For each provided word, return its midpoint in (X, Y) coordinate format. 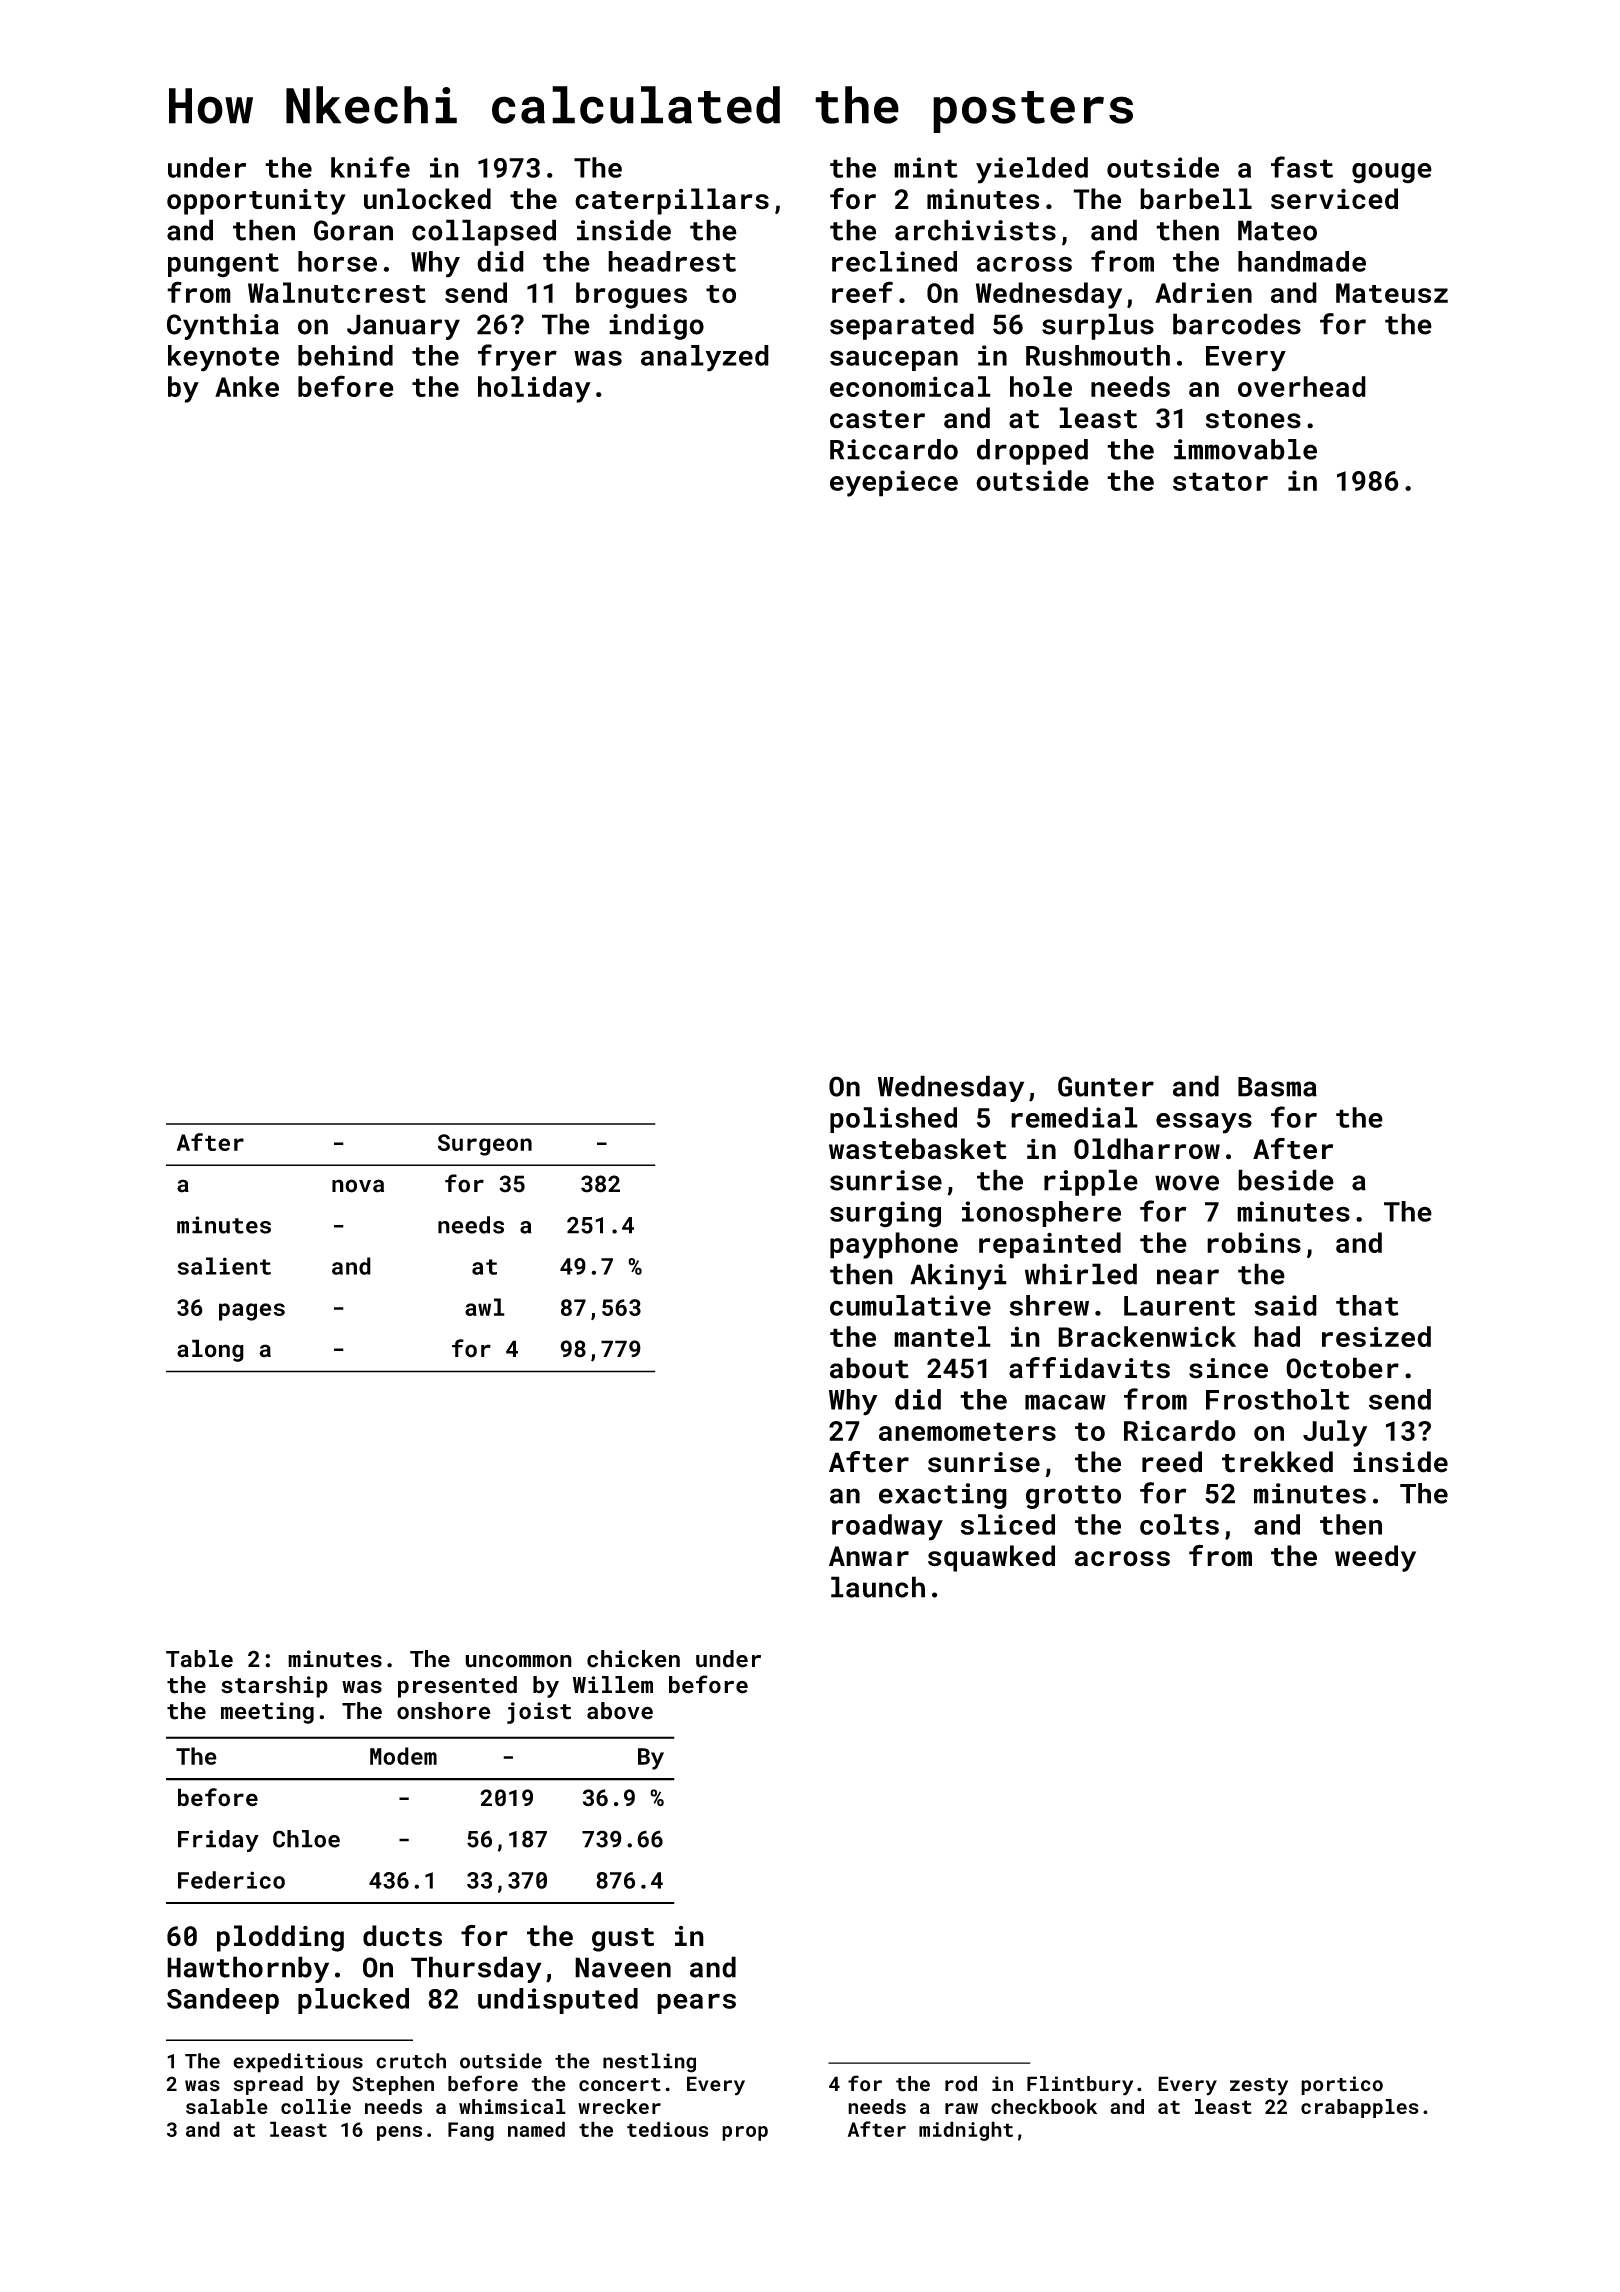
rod (961, 2084)
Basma (1277, 1087)
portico (1342, 2085)
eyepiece (894, 483)
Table (199, 1659)
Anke (247, 386)
